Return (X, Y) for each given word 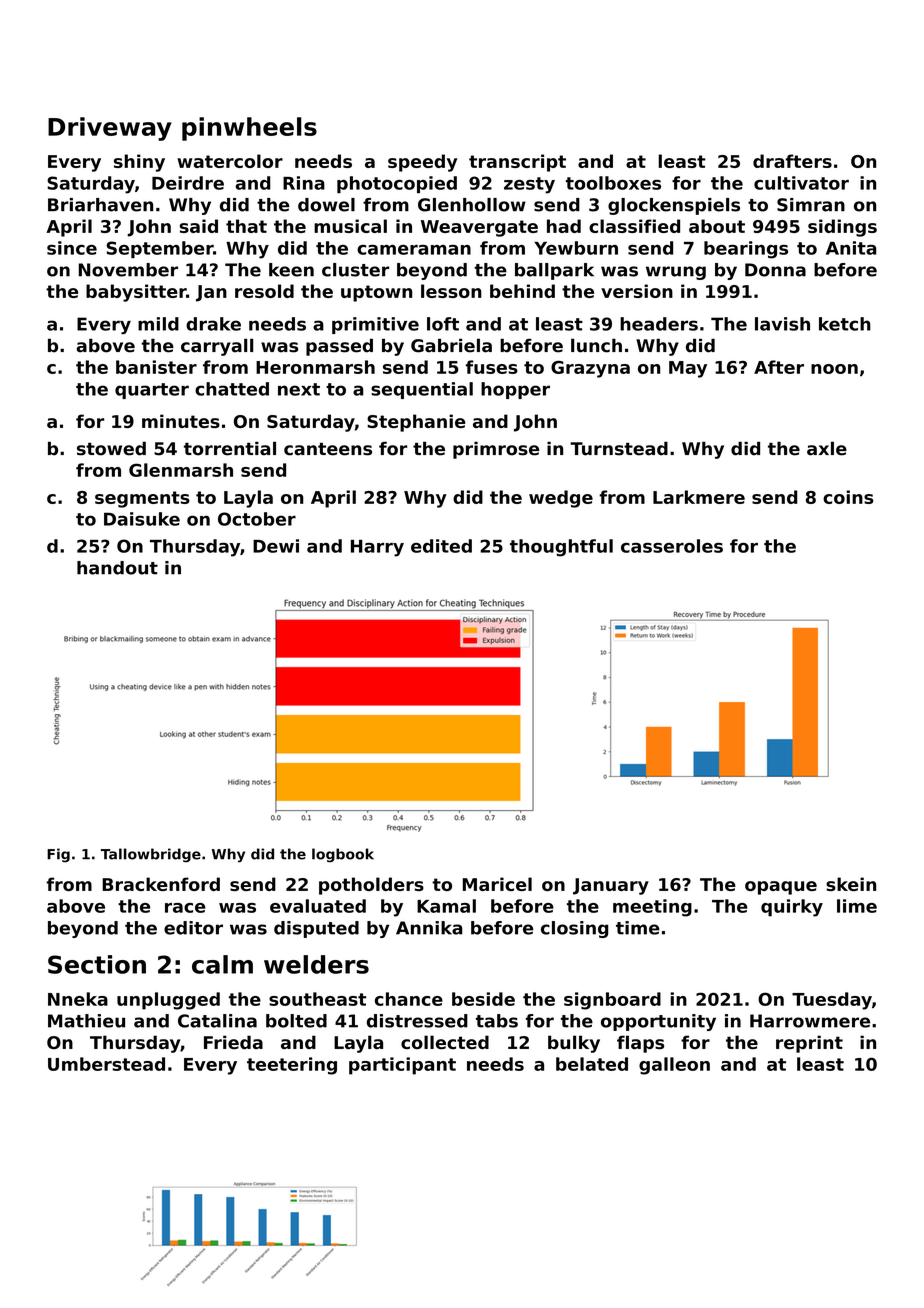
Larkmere (699, 497)
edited (441, 546)
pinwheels (249, 129)
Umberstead (106, 1064)
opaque (781, 888)
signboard (612, 1001)
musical (350, 226)
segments (142, 499)
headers (659, 324)
